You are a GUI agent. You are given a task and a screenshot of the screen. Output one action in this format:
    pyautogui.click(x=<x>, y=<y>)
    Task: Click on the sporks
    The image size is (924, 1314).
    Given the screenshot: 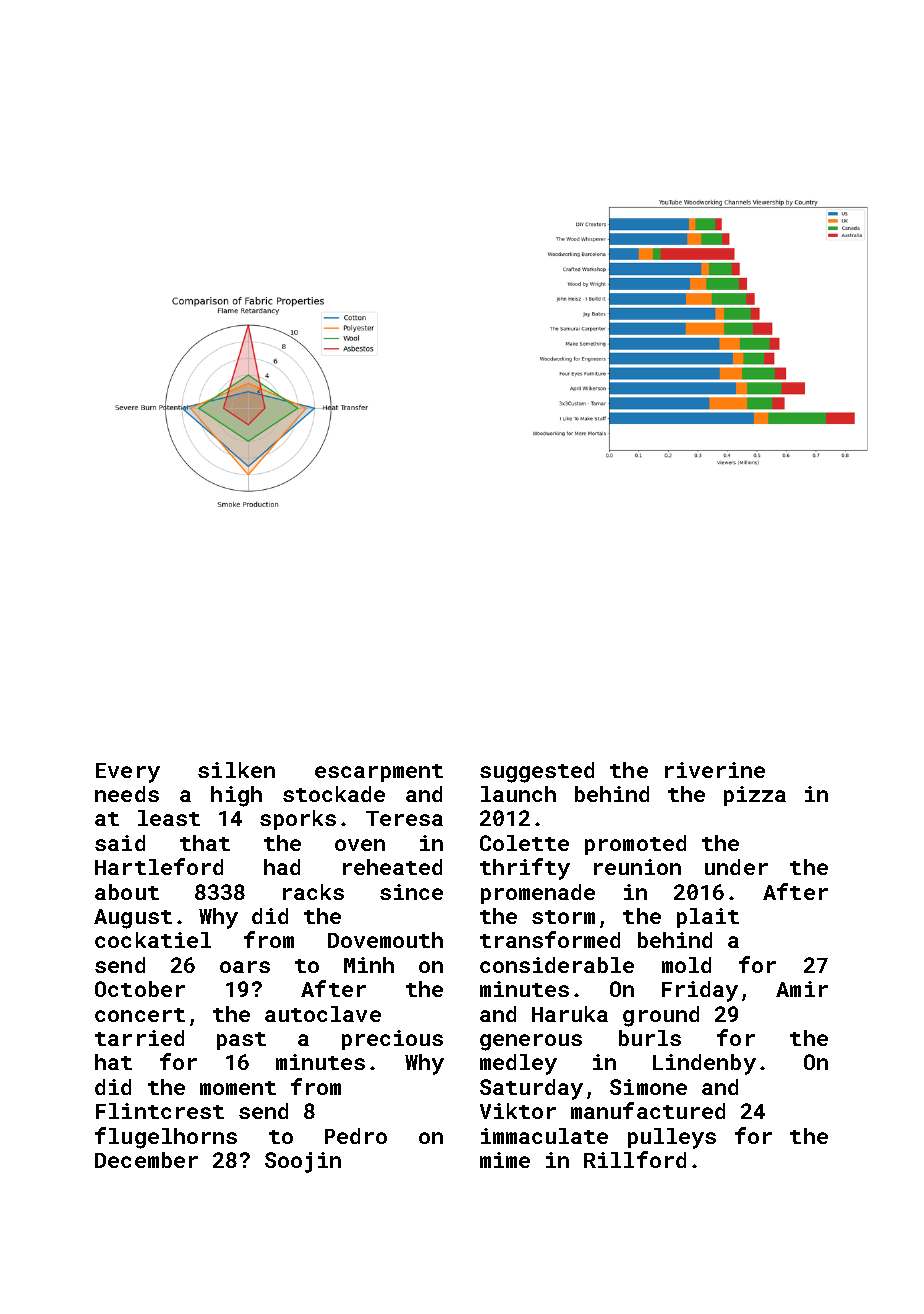 What is the action you would take?
    pyautogui.click(x=298, y=820)
